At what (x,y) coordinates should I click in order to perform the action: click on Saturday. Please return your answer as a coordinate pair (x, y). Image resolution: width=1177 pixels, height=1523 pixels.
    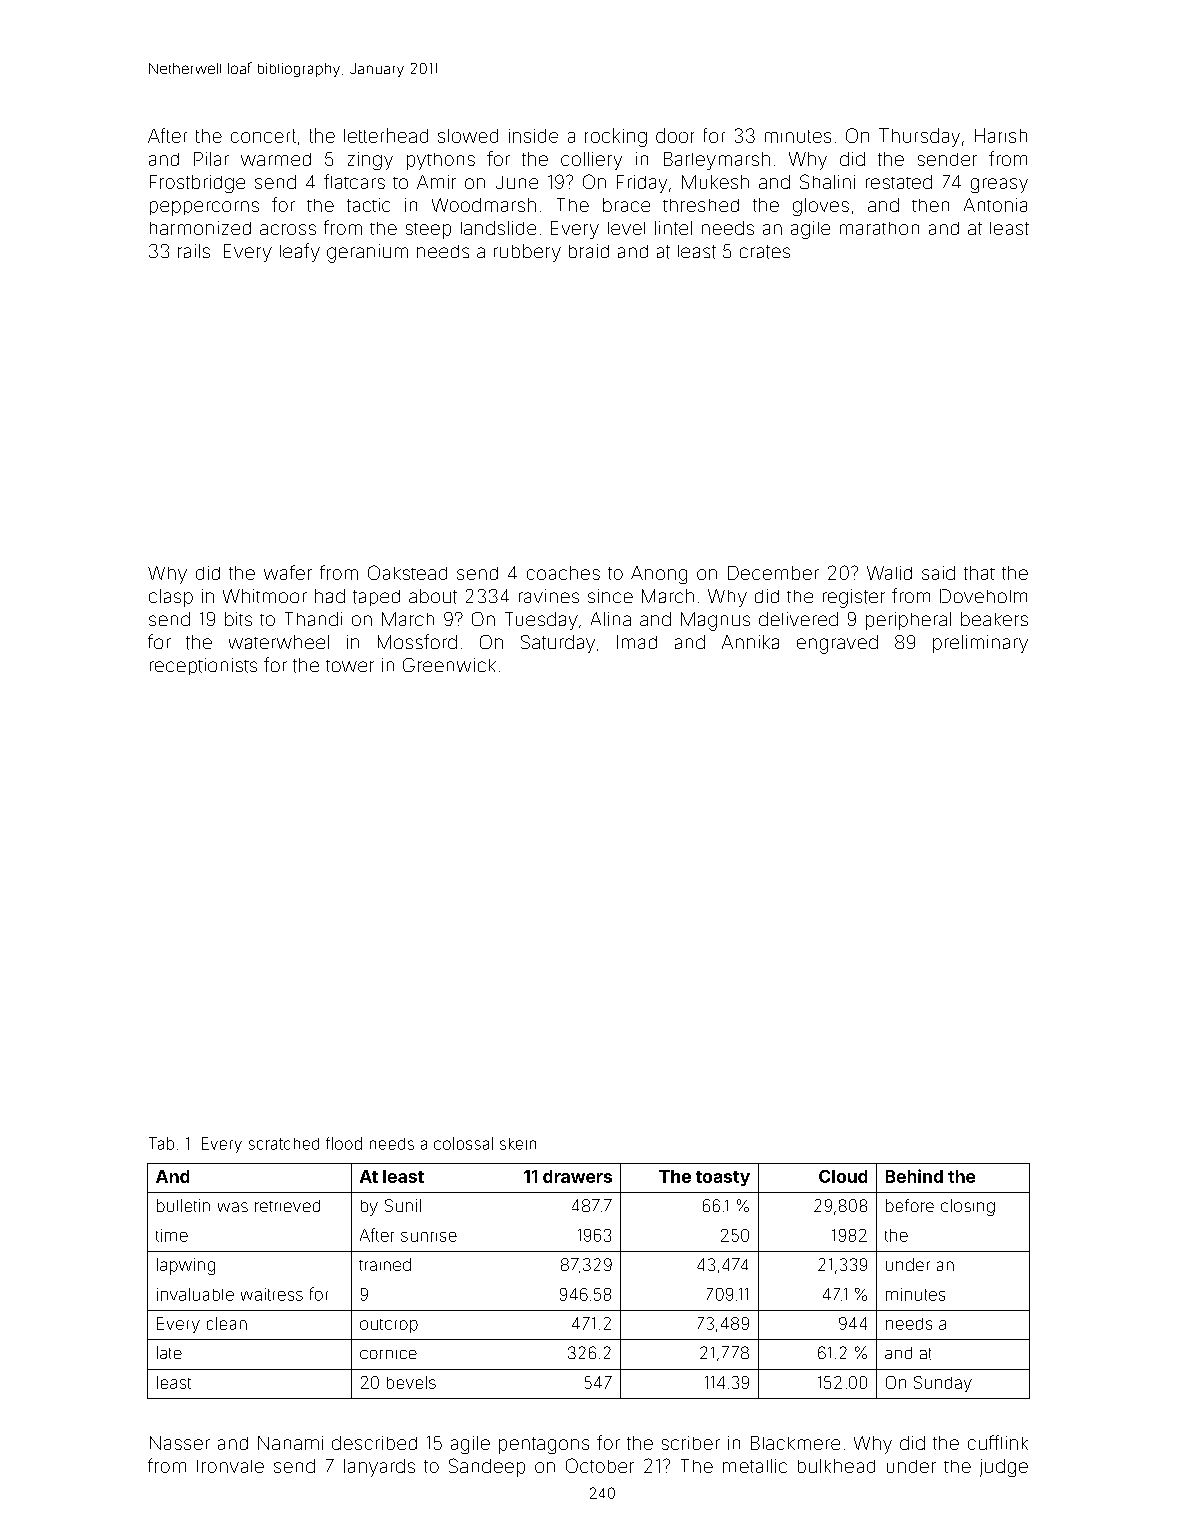
    Looking at the image, I should click on (558, 644).
